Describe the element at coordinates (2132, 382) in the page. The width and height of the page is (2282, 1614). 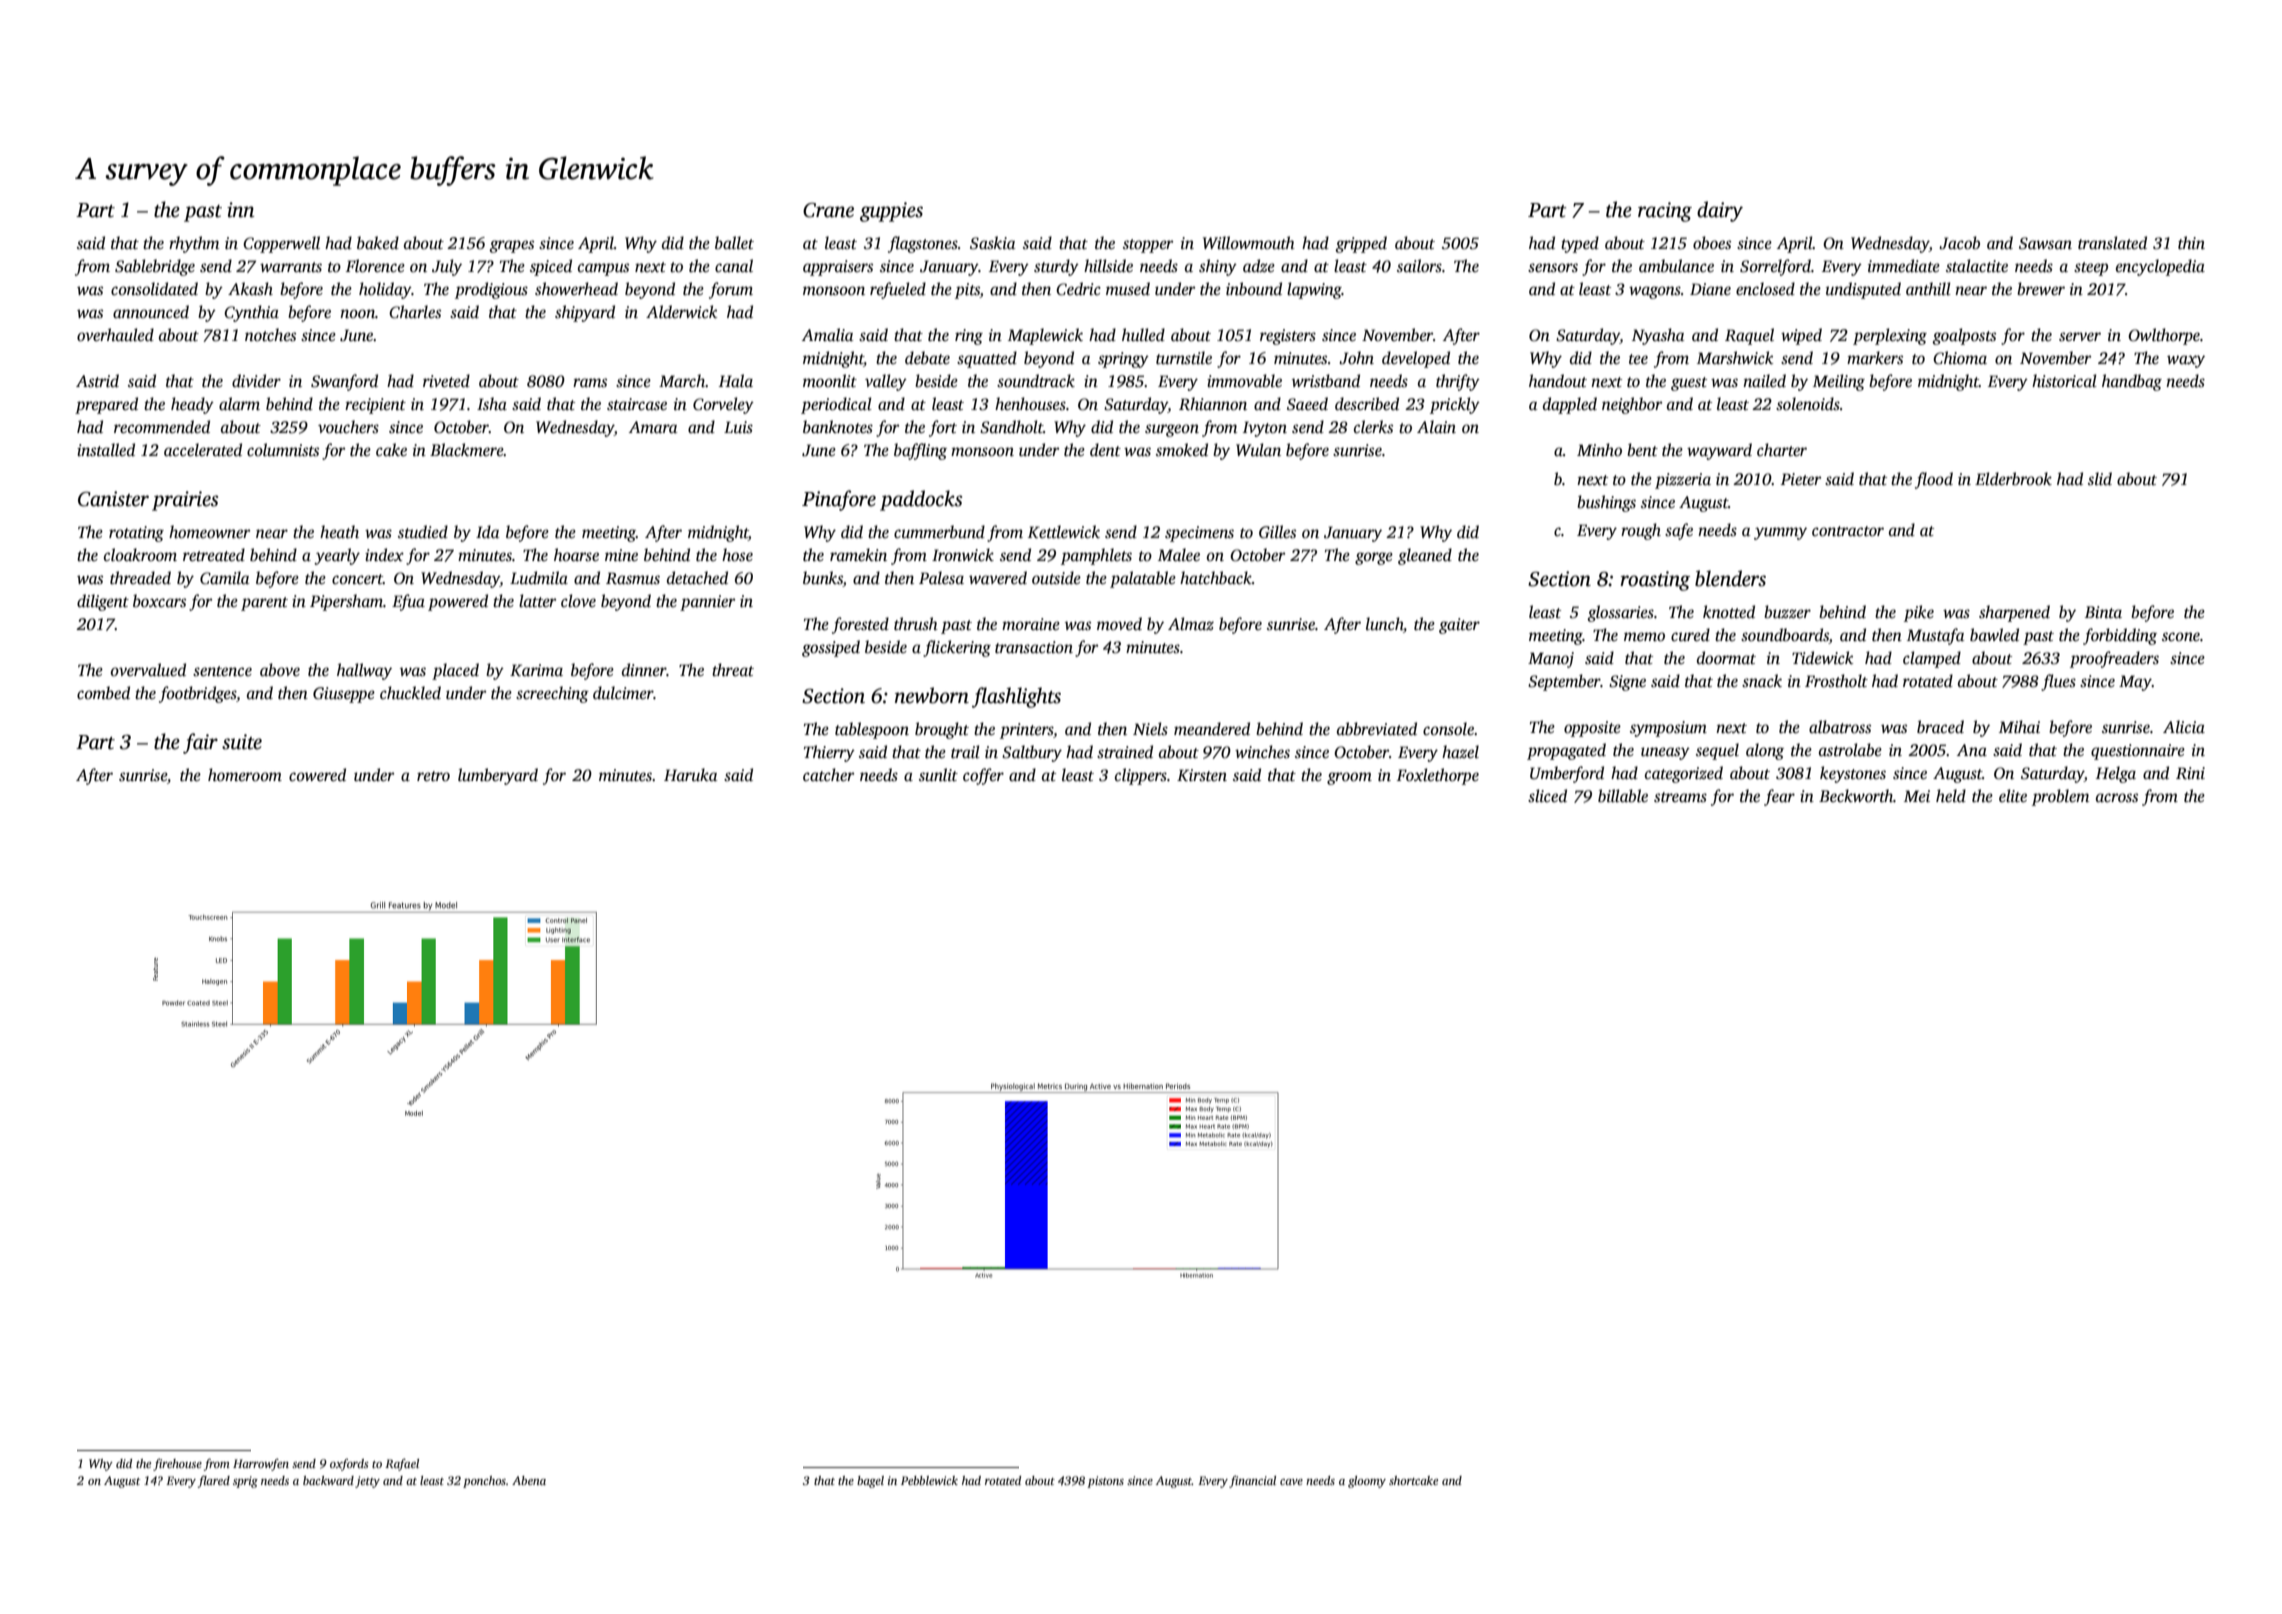
I see `handbag` at that location.
